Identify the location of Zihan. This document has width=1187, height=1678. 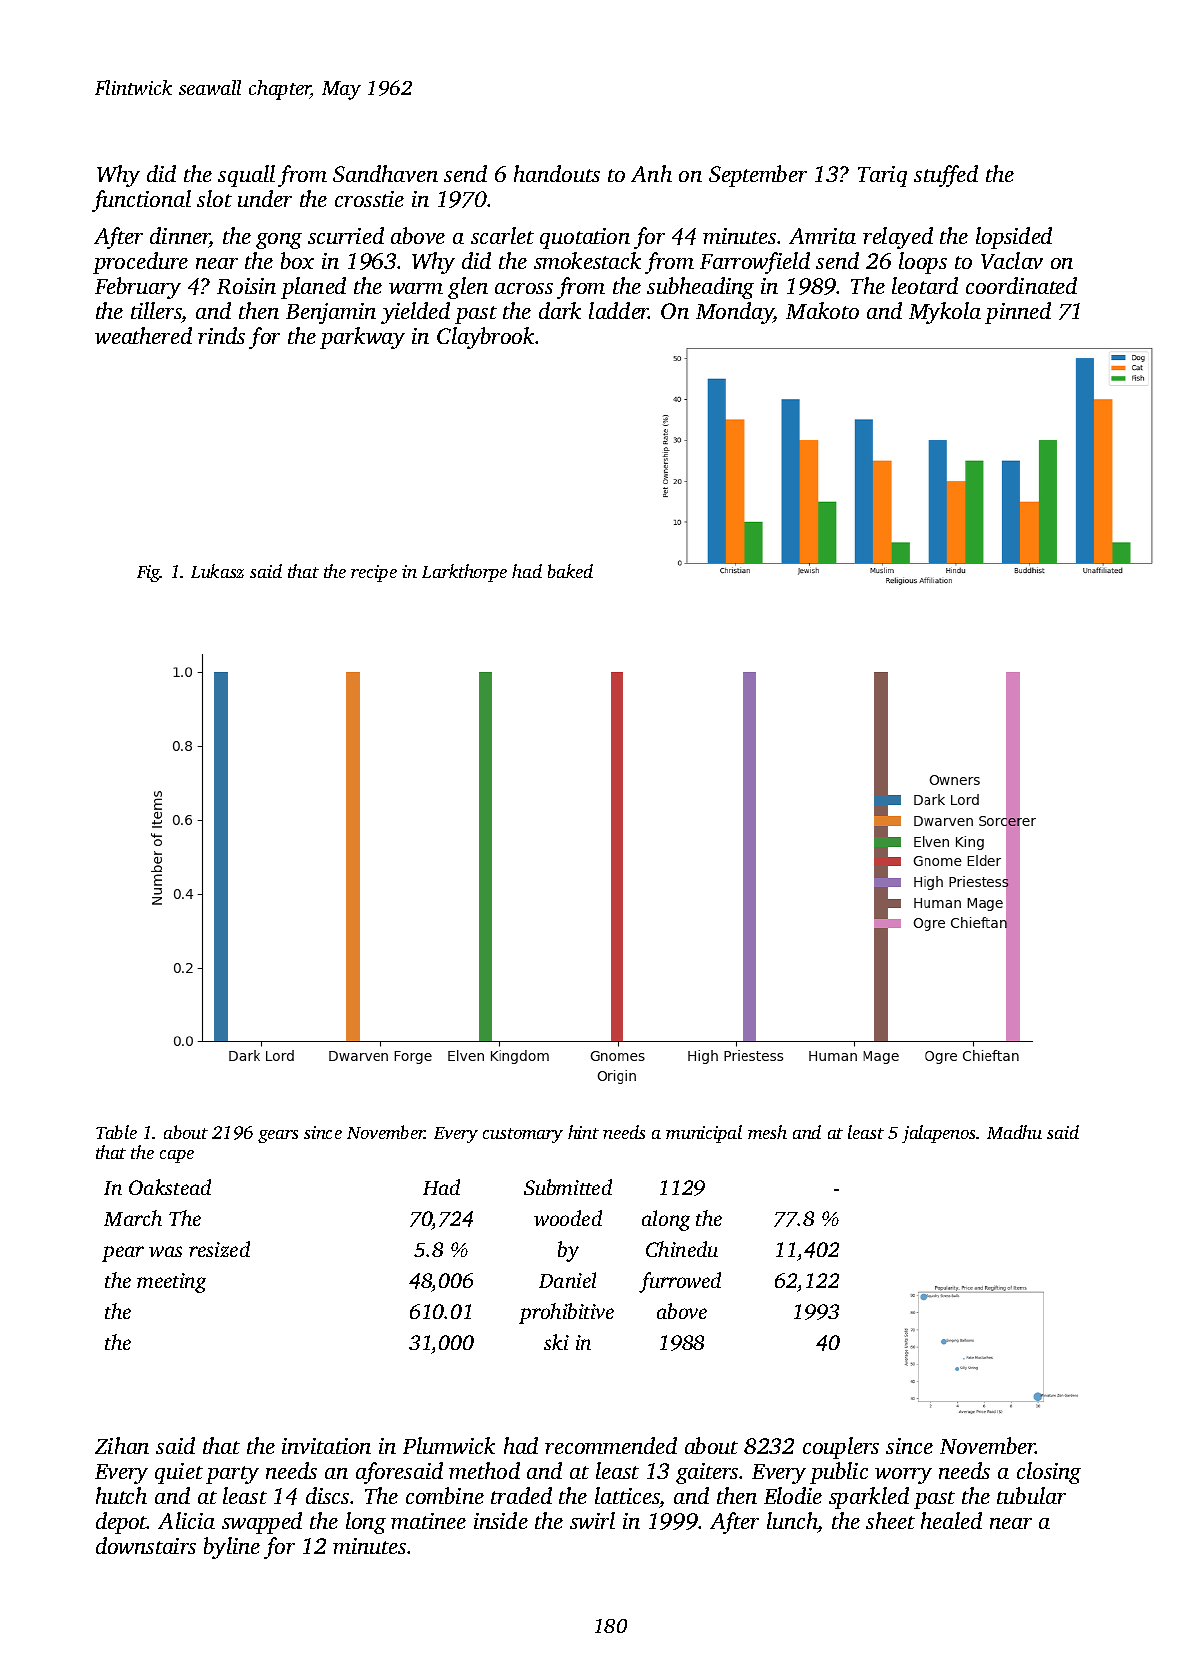
(122, 1445).
